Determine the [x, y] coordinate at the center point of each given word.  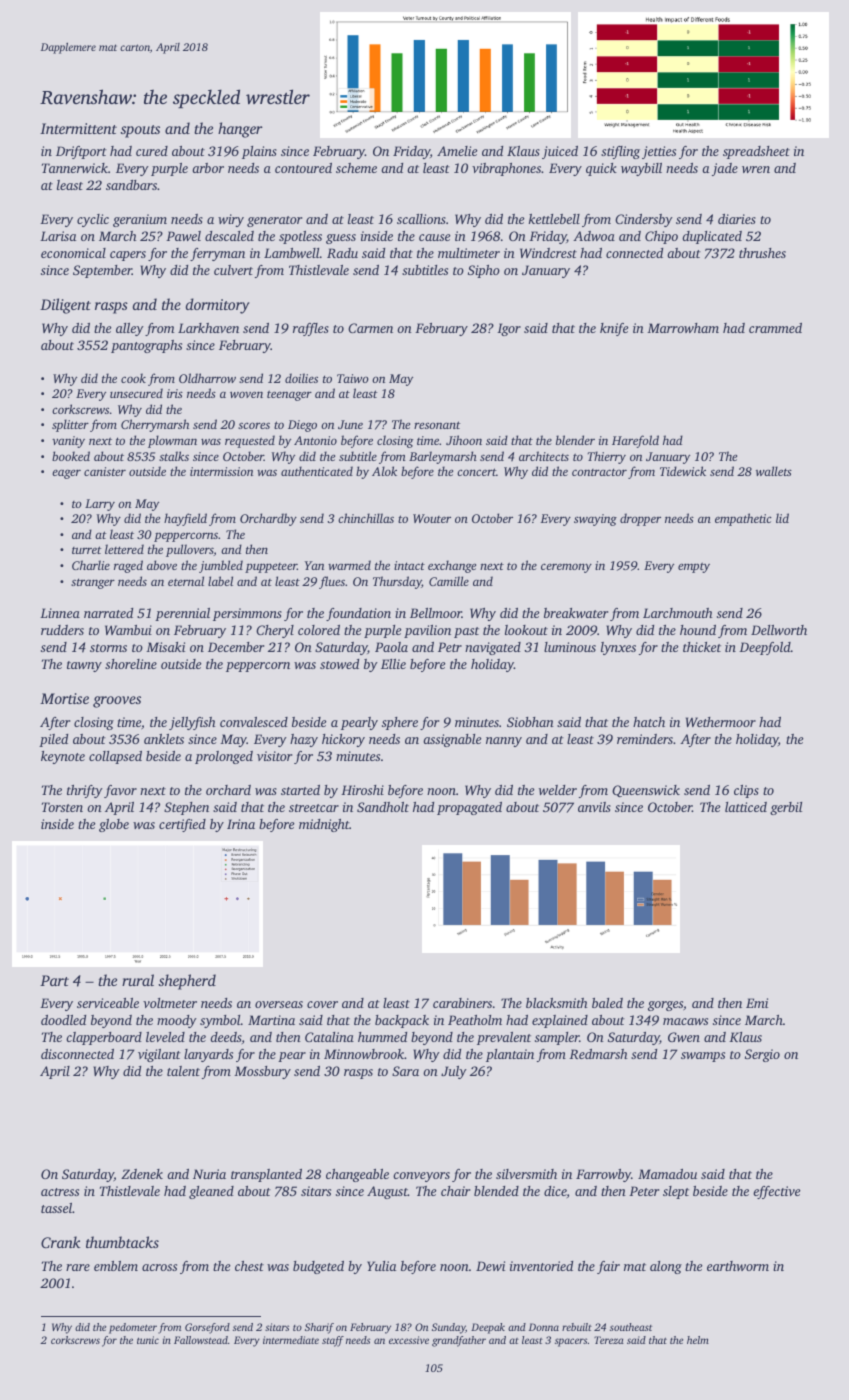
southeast [631, 1327]
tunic [148, 1340]
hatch [649, 722]
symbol [220, 1021]
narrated [108, 613]
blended [496, 1191]
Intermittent [78, 128]
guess [341, 239]
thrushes [762, 253]
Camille [449, 581]
